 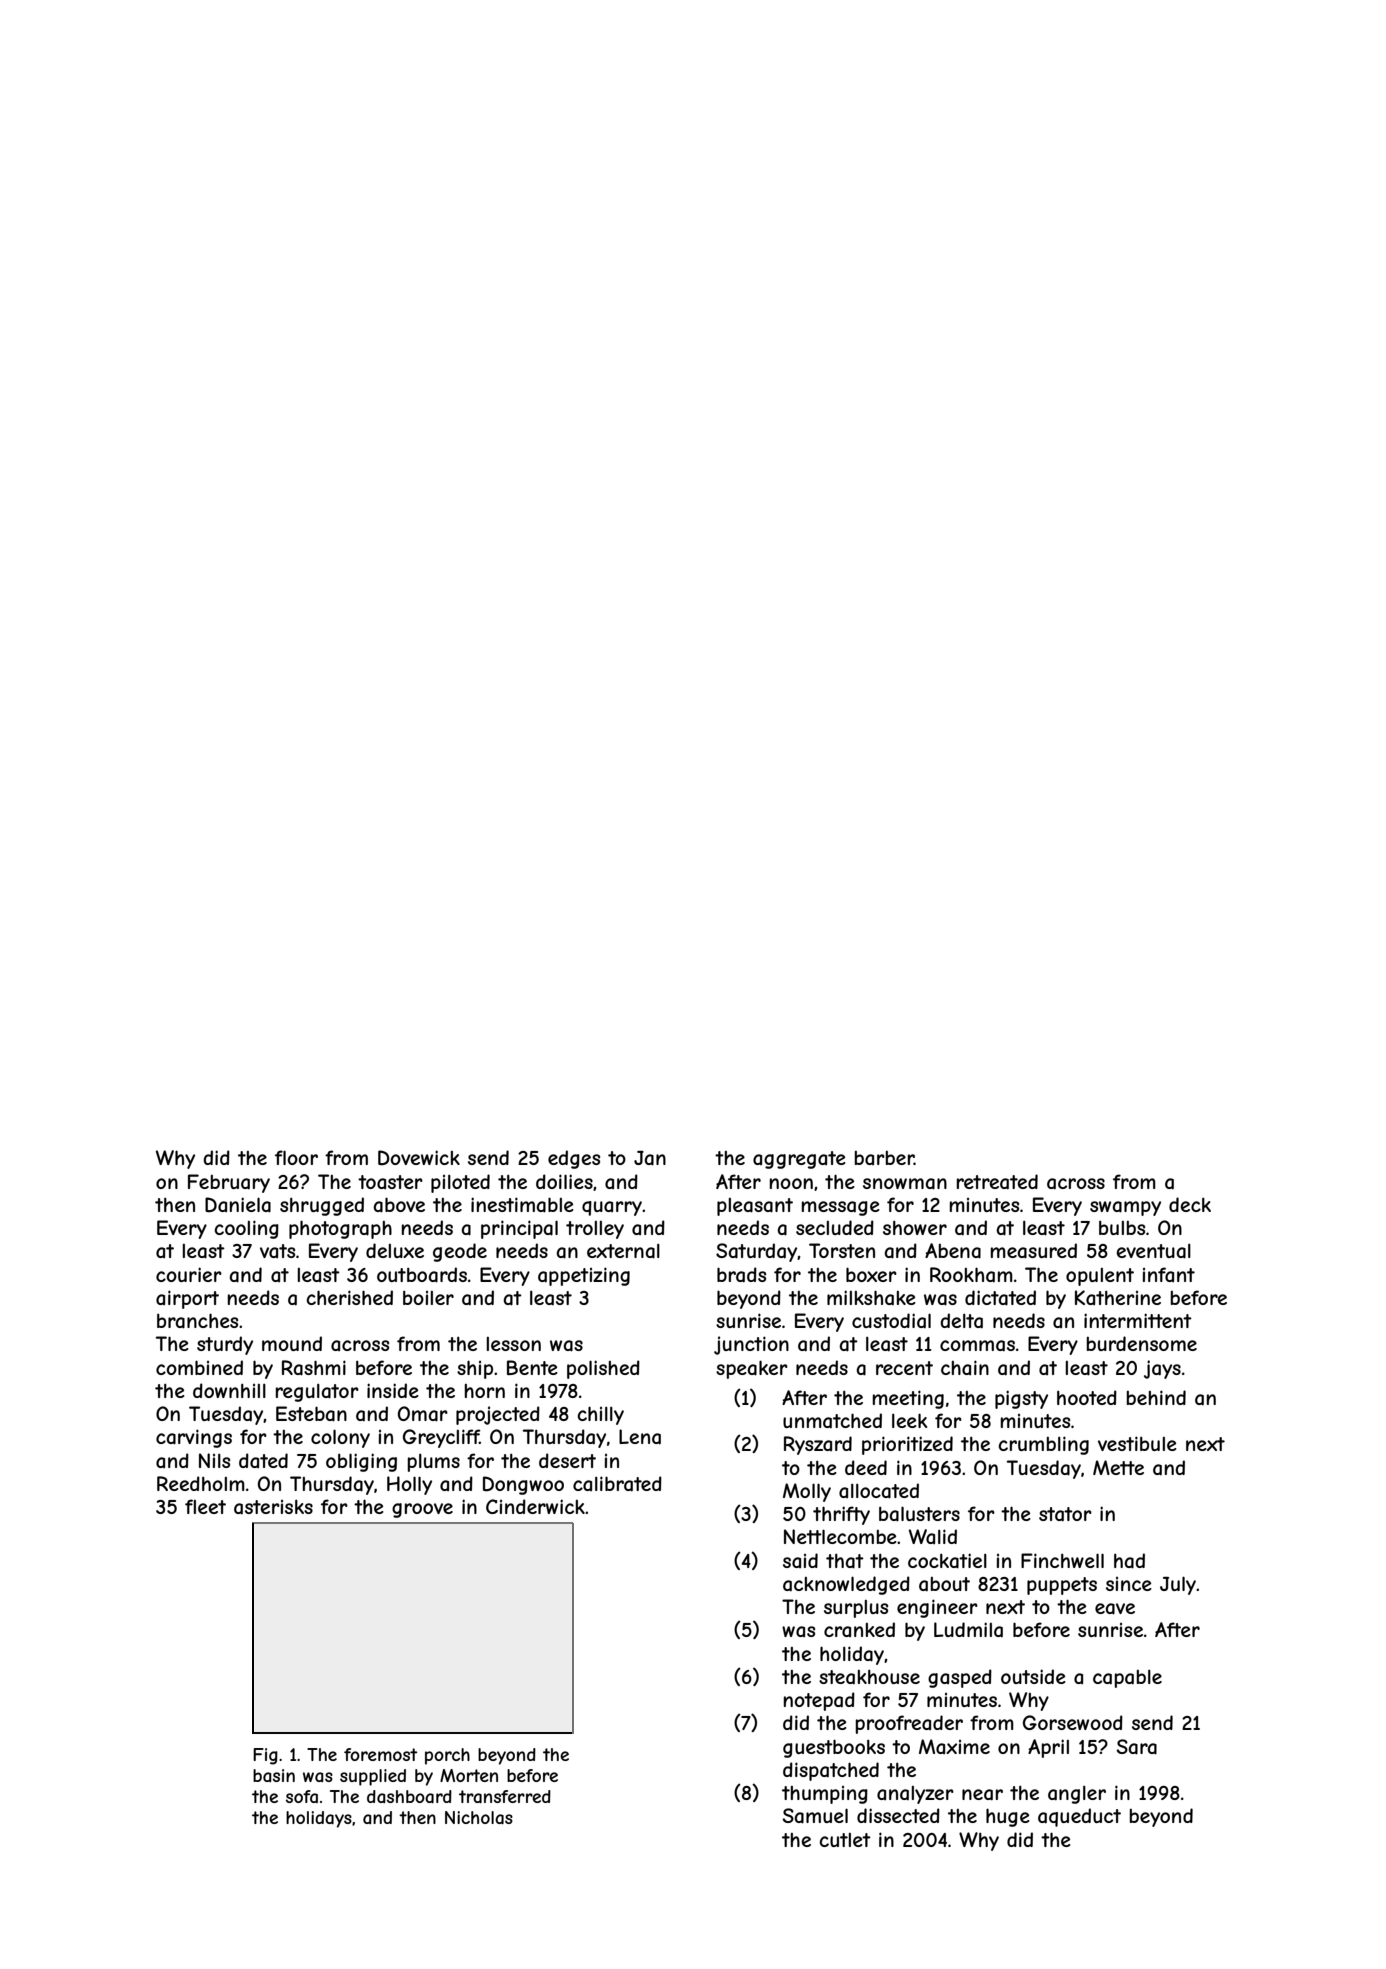 I want to click on groove, so click(x=422, y=1510).
